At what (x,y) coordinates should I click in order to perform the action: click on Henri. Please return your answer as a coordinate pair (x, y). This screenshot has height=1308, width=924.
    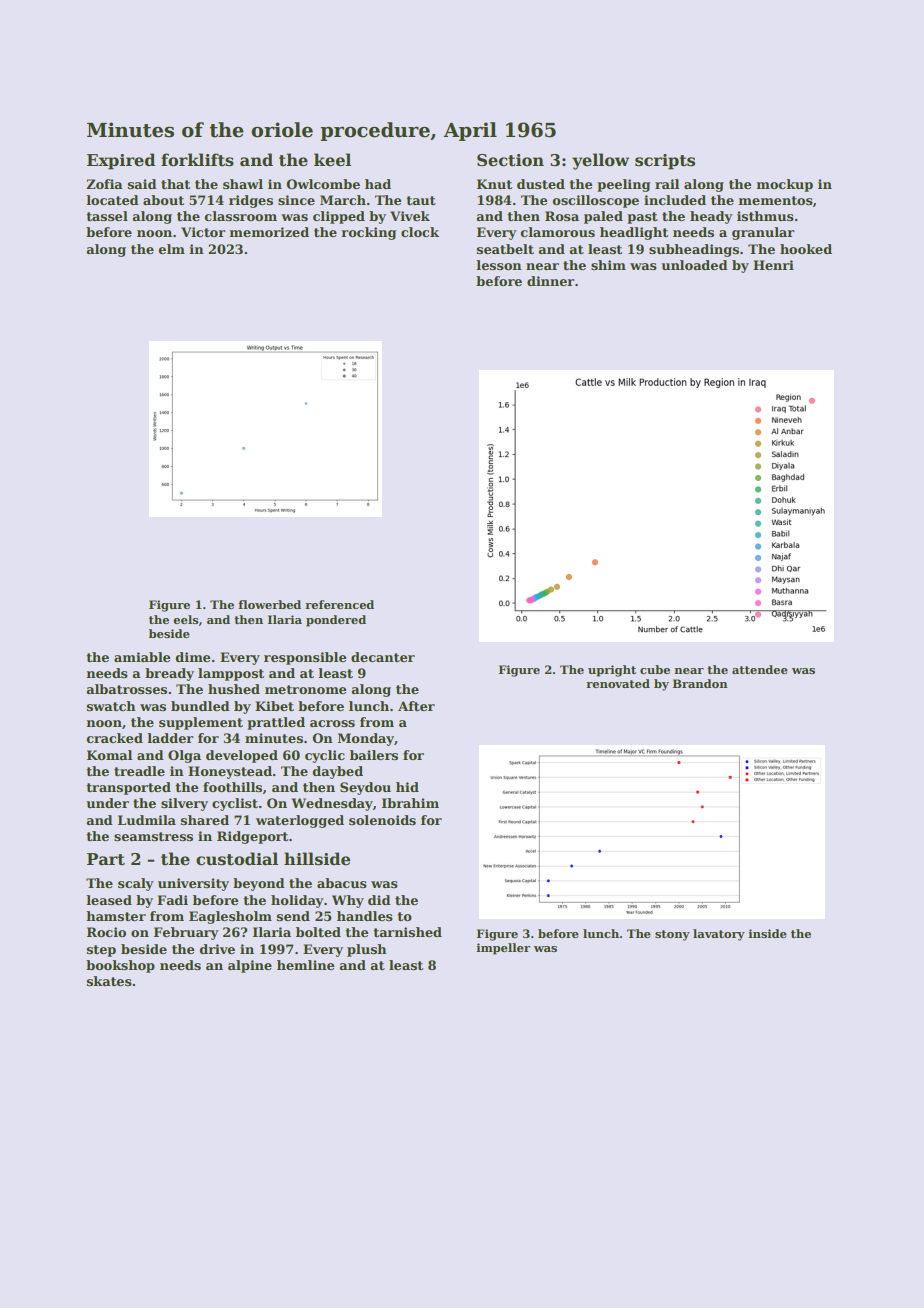
    Looking at the image, I should click on (773, 265).
